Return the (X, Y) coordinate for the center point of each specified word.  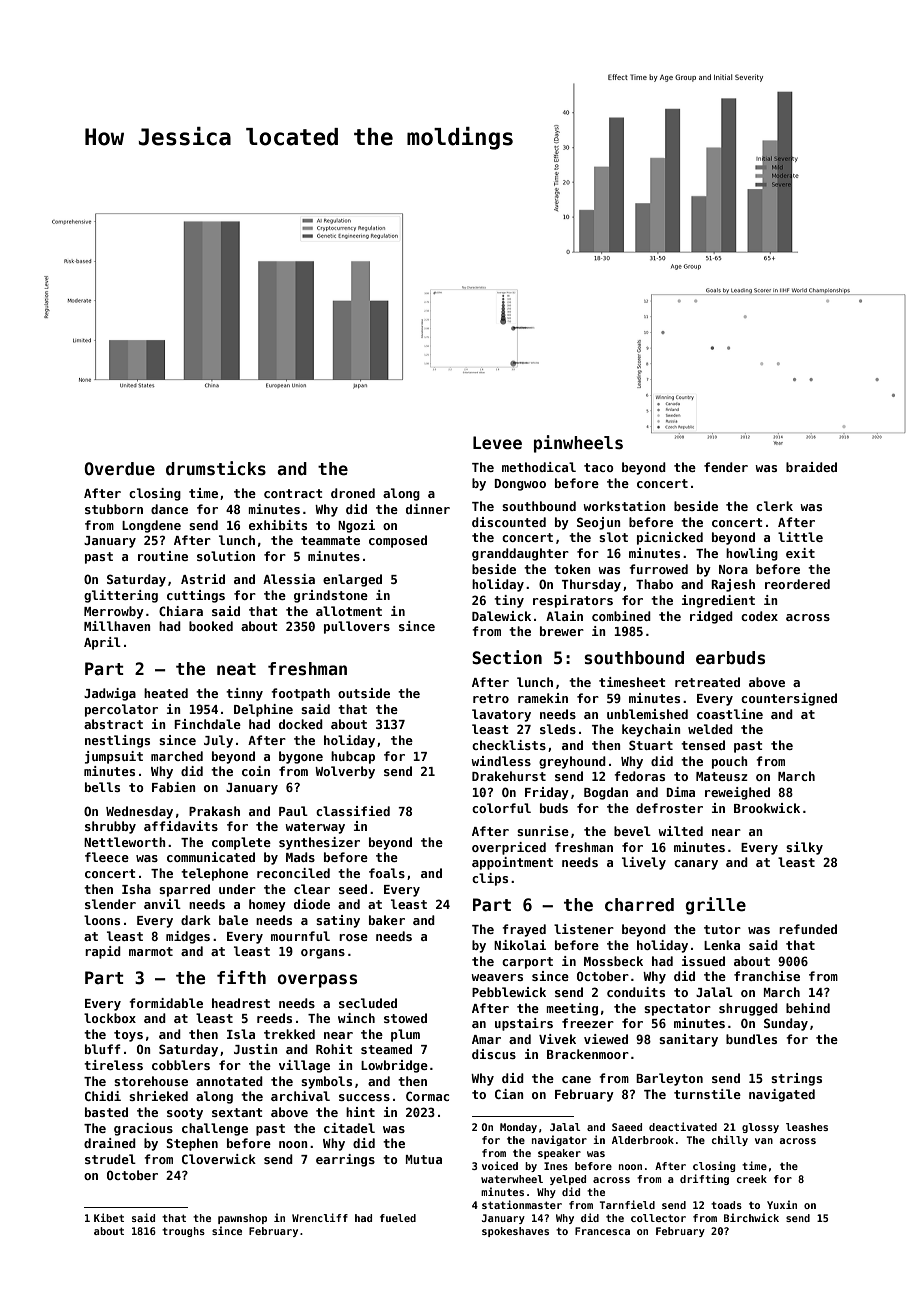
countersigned (789, 699)
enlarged (352, 580)
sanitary (688, 1040)
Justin (256, 1049)
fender (726, 467)
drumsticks (216, 468)
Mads (300, 857)
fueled (398, 1218)
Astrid (203, 579)
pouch (730, 762)
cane (576, 1079)
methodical (539, 467)
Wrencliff (320, 1217)
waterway (315, 828)
